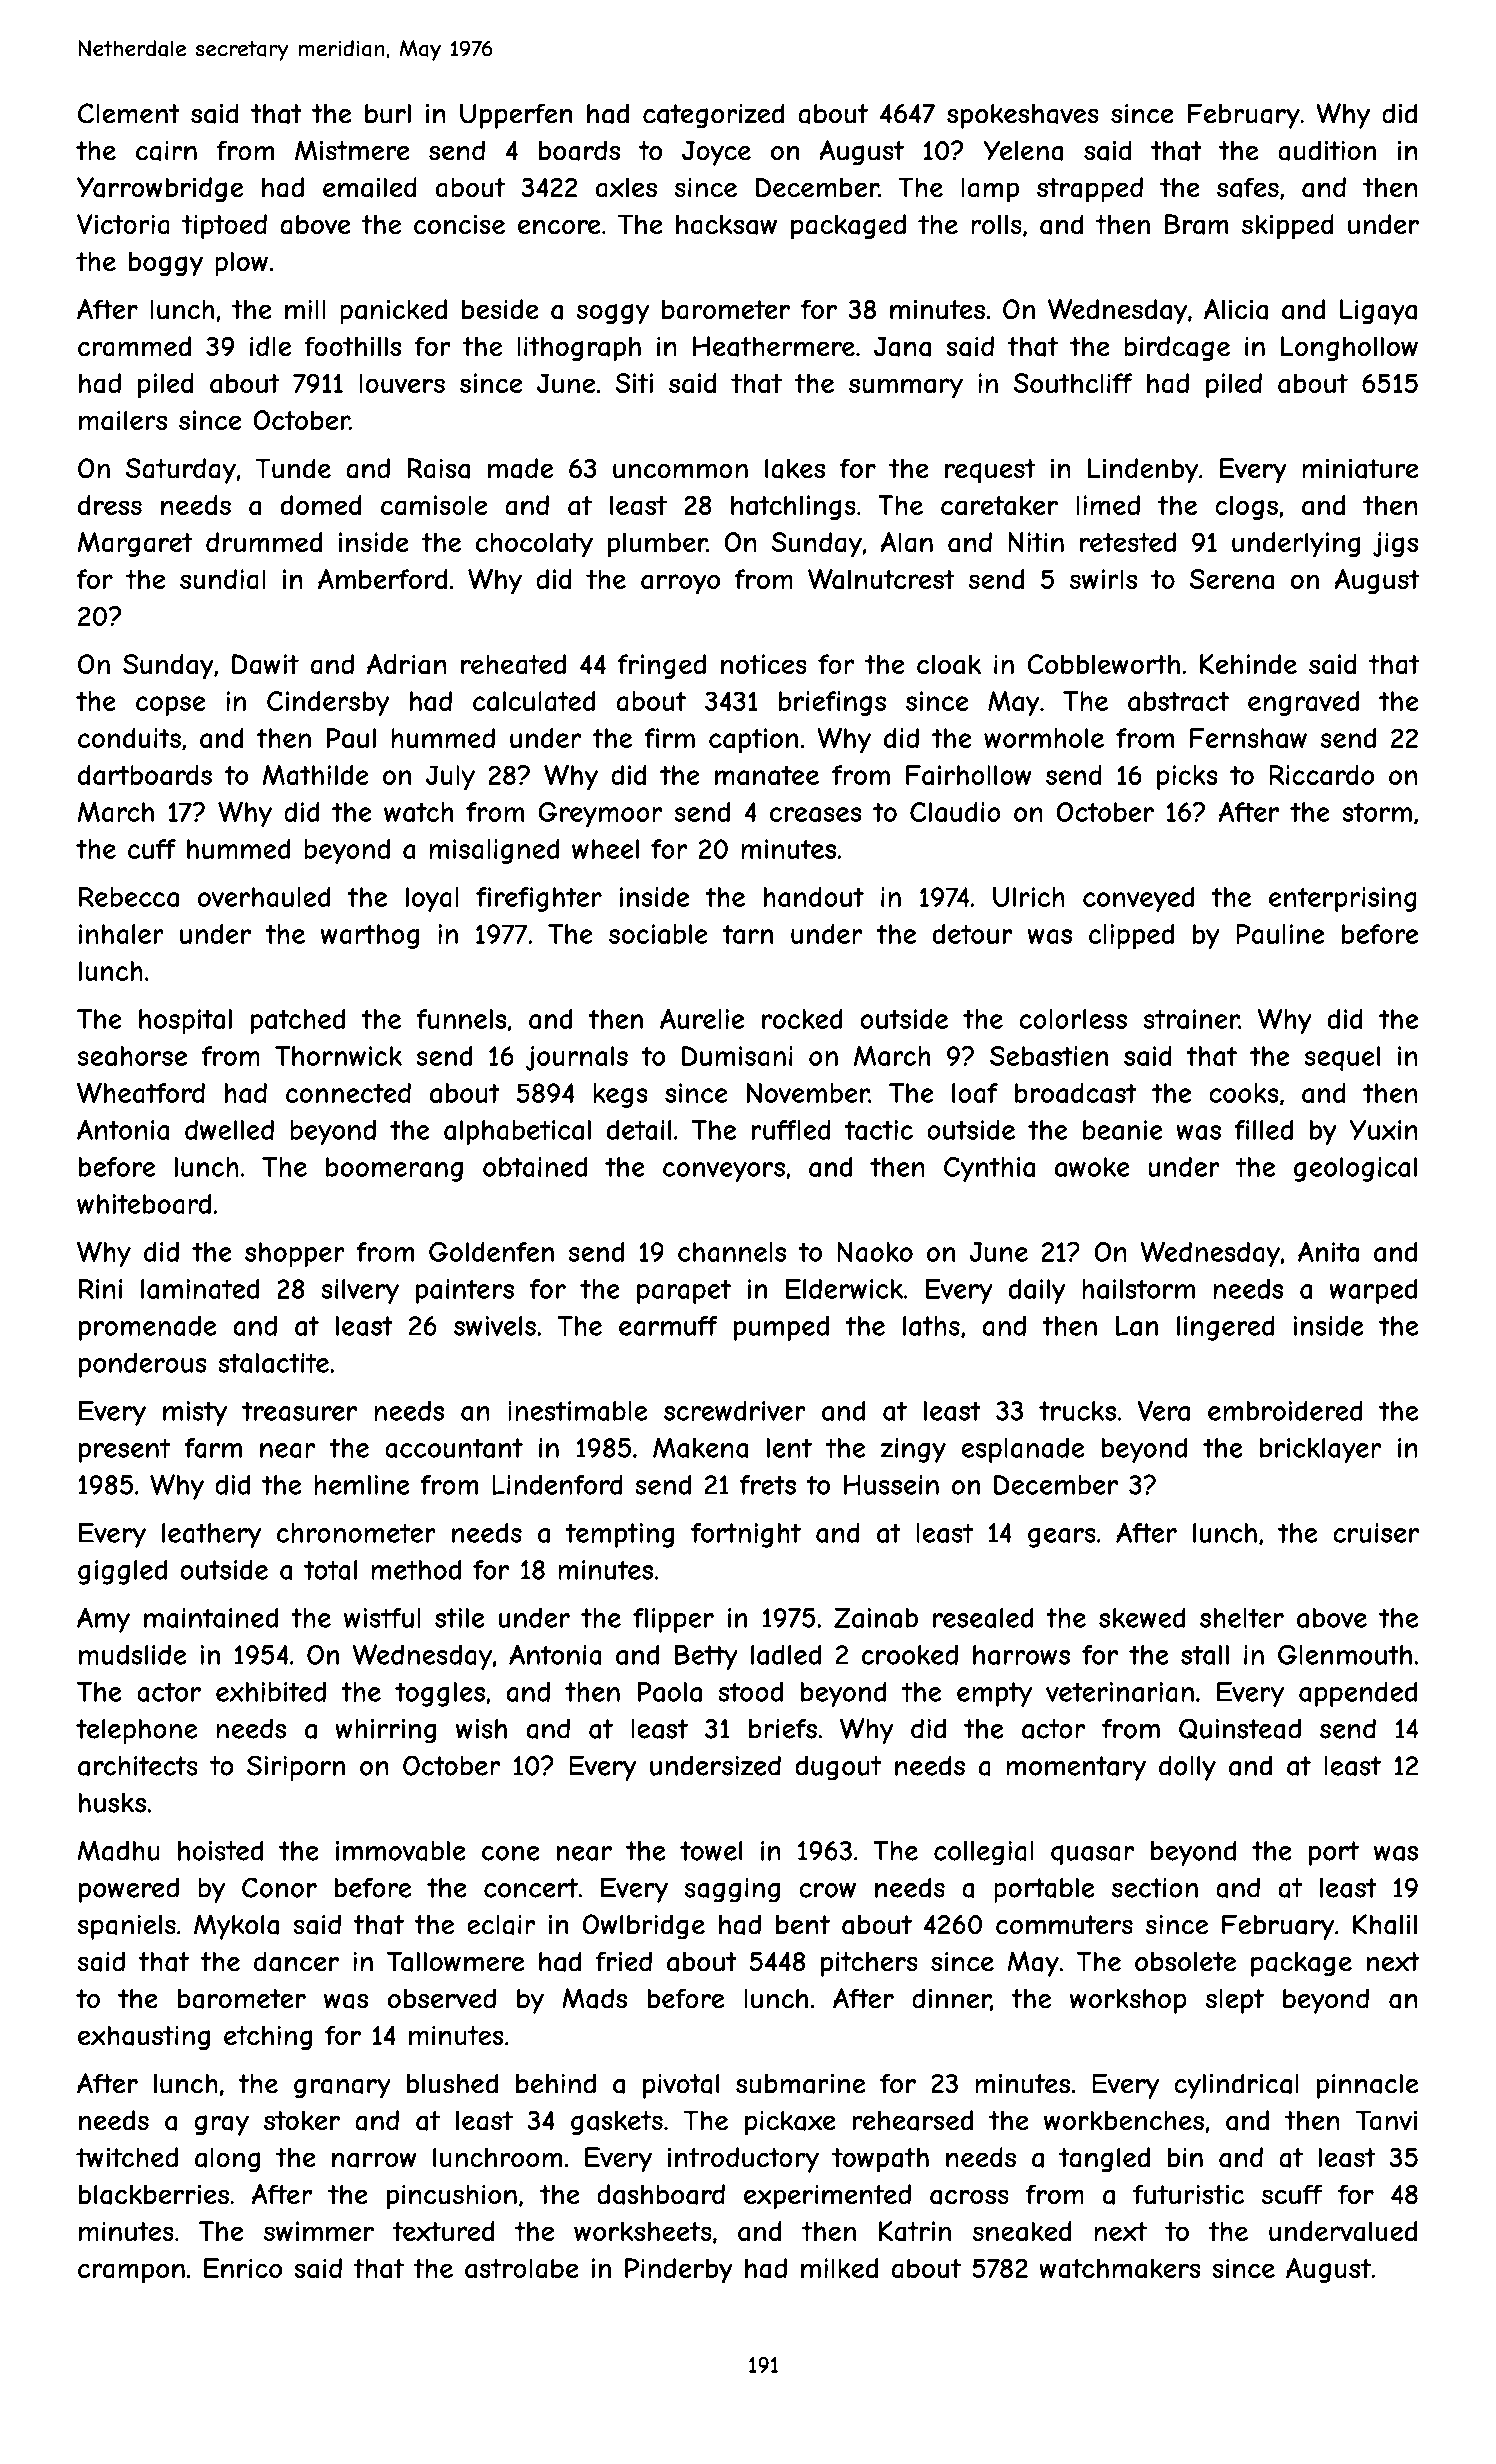 Image resolution: width=1496 pixels, height=2464 pixels. What do you see at coordinates (315, 775) in the document?
I see `Mathilde` at bounding box center [315, 775].
